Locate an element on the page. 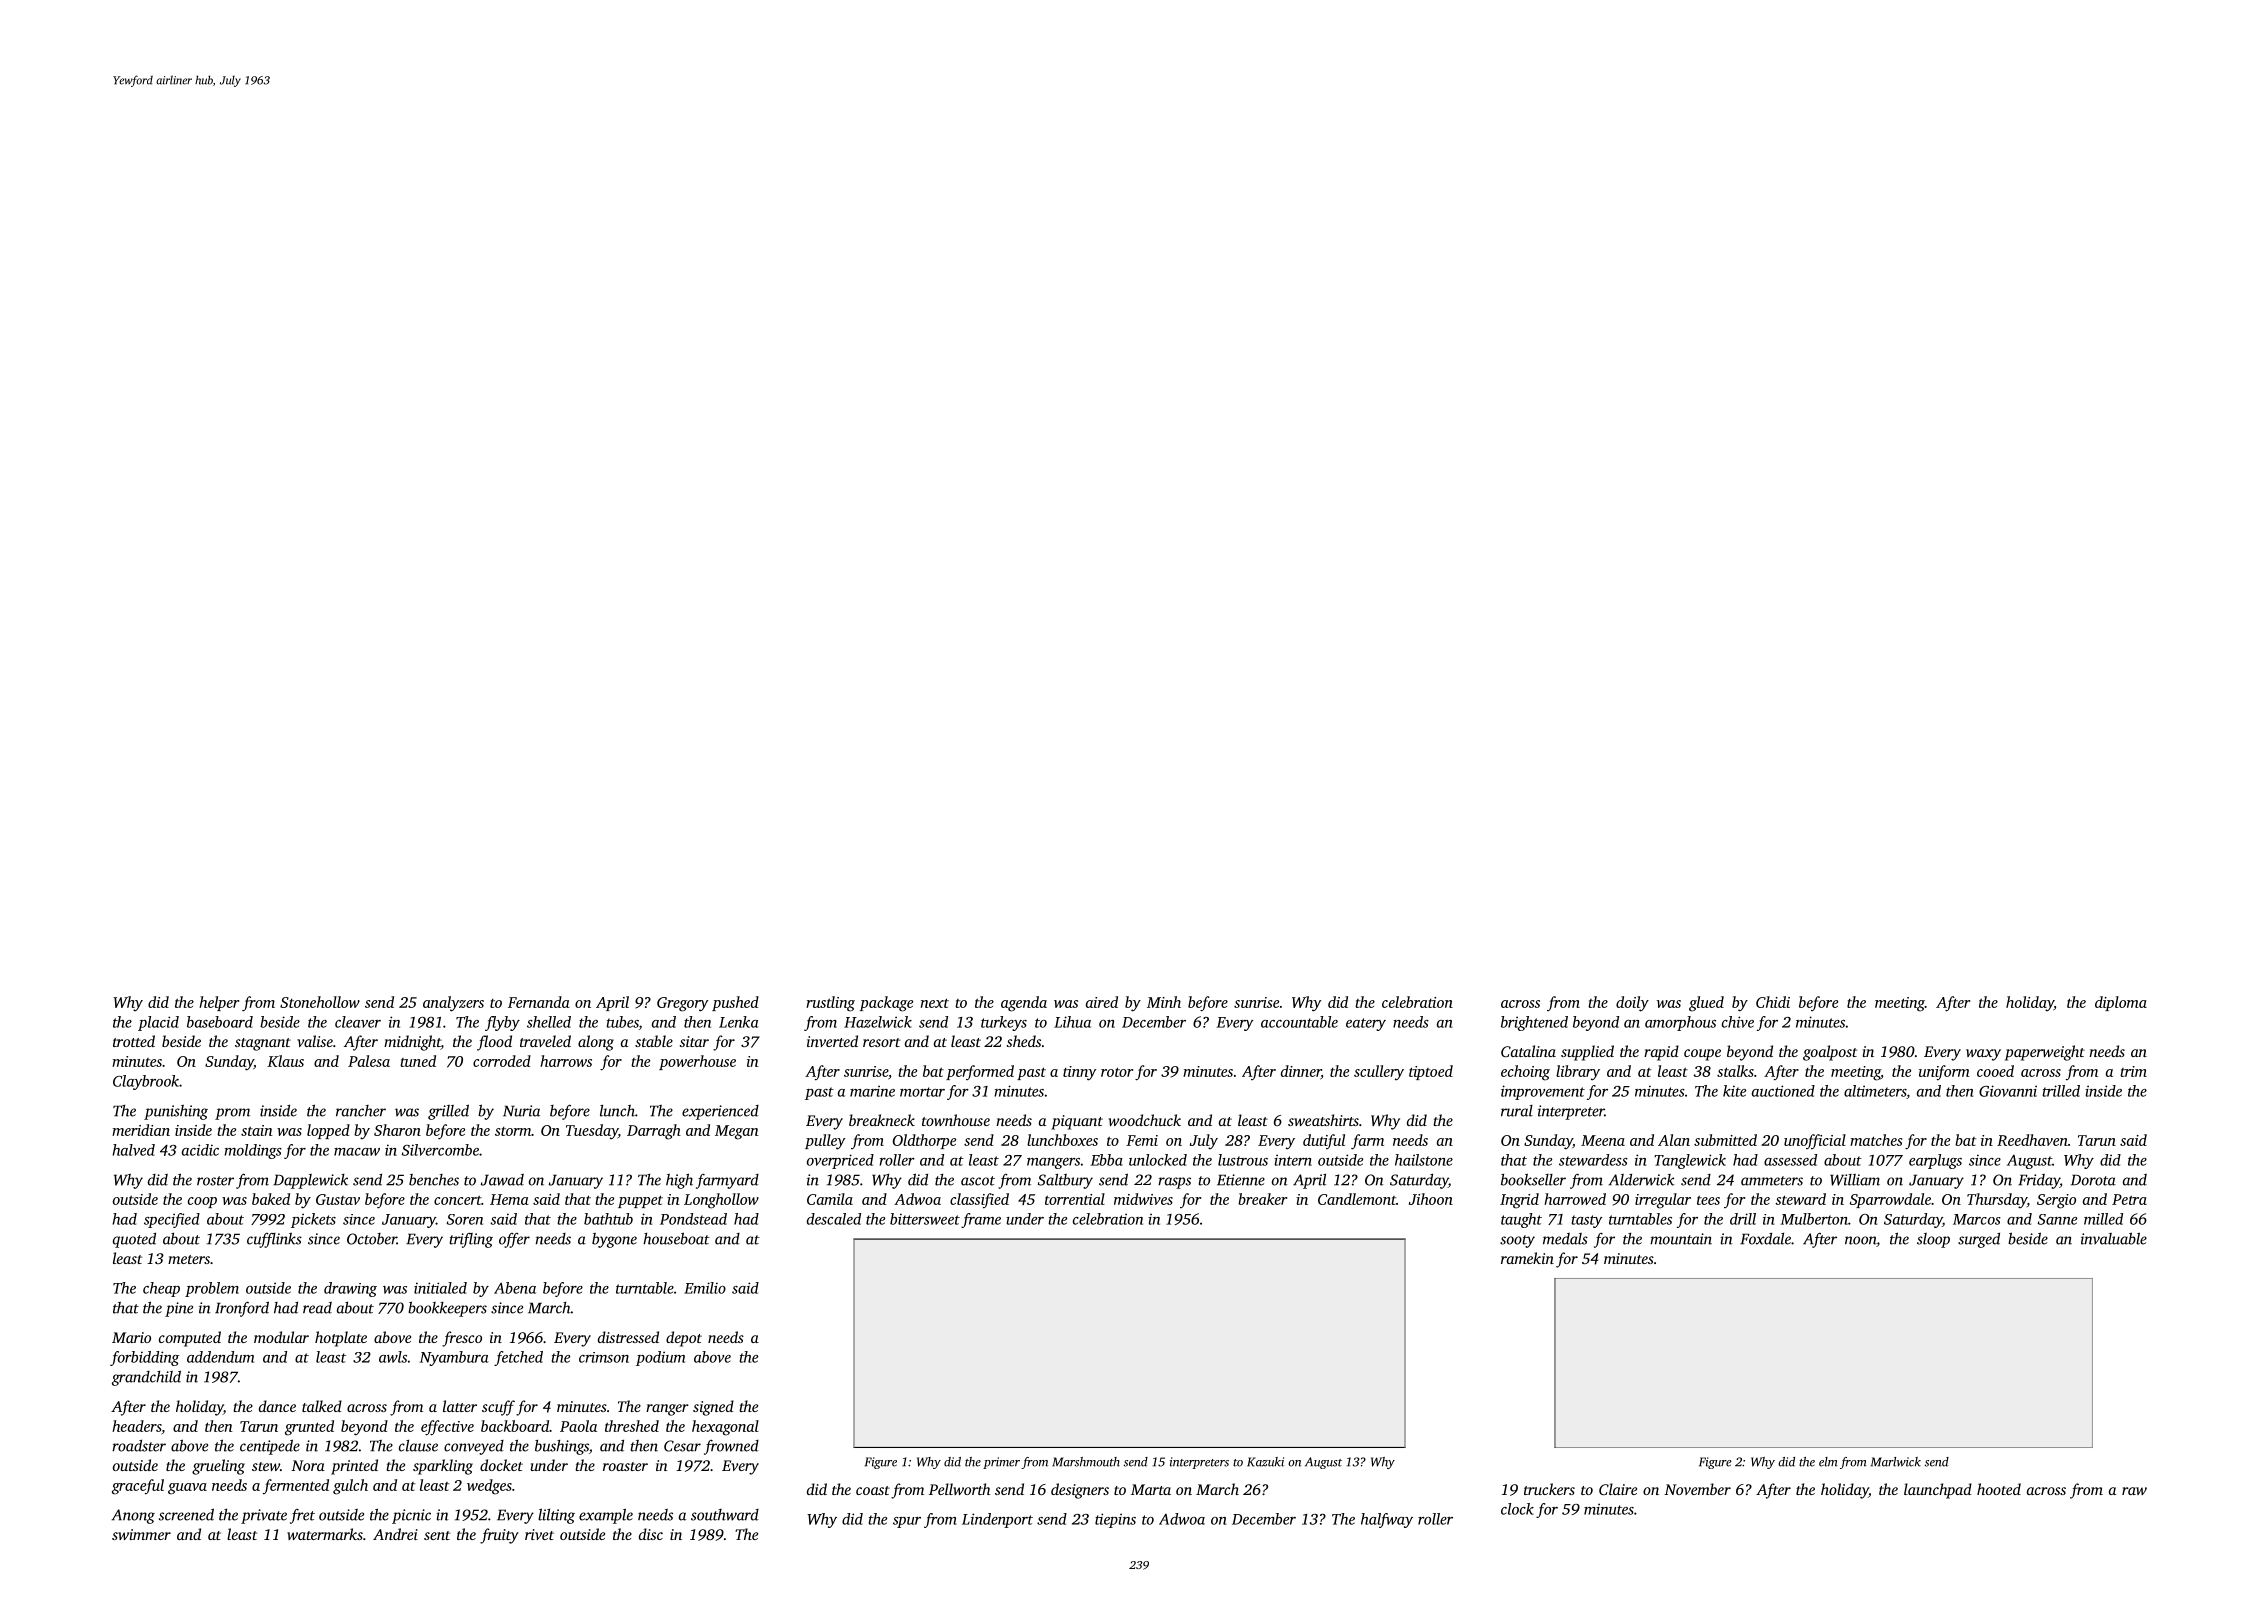  macaw is located at coordinates (357, 1152).
